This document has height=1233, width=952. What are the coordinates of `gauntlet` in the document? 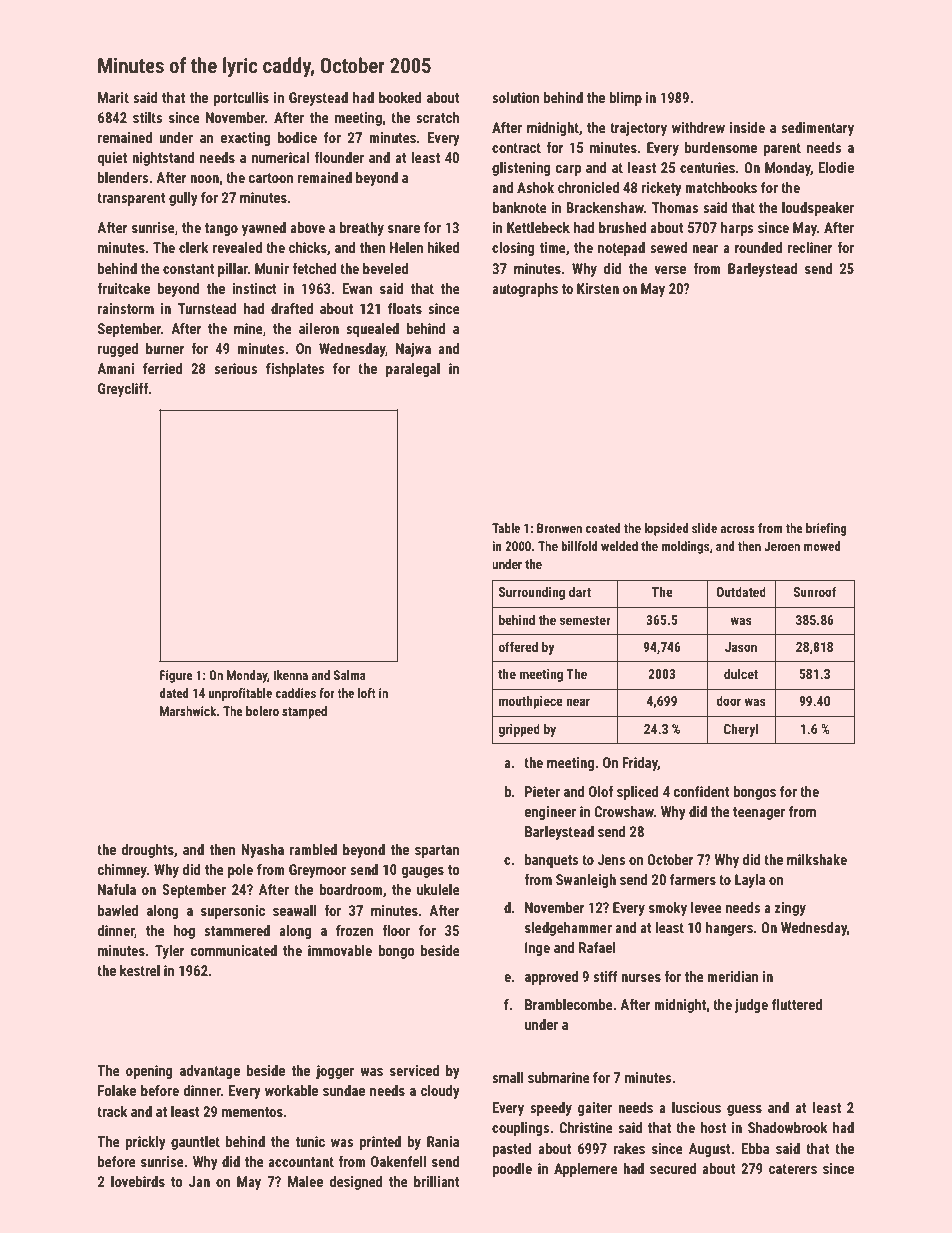 It's located at (195, 1143).
